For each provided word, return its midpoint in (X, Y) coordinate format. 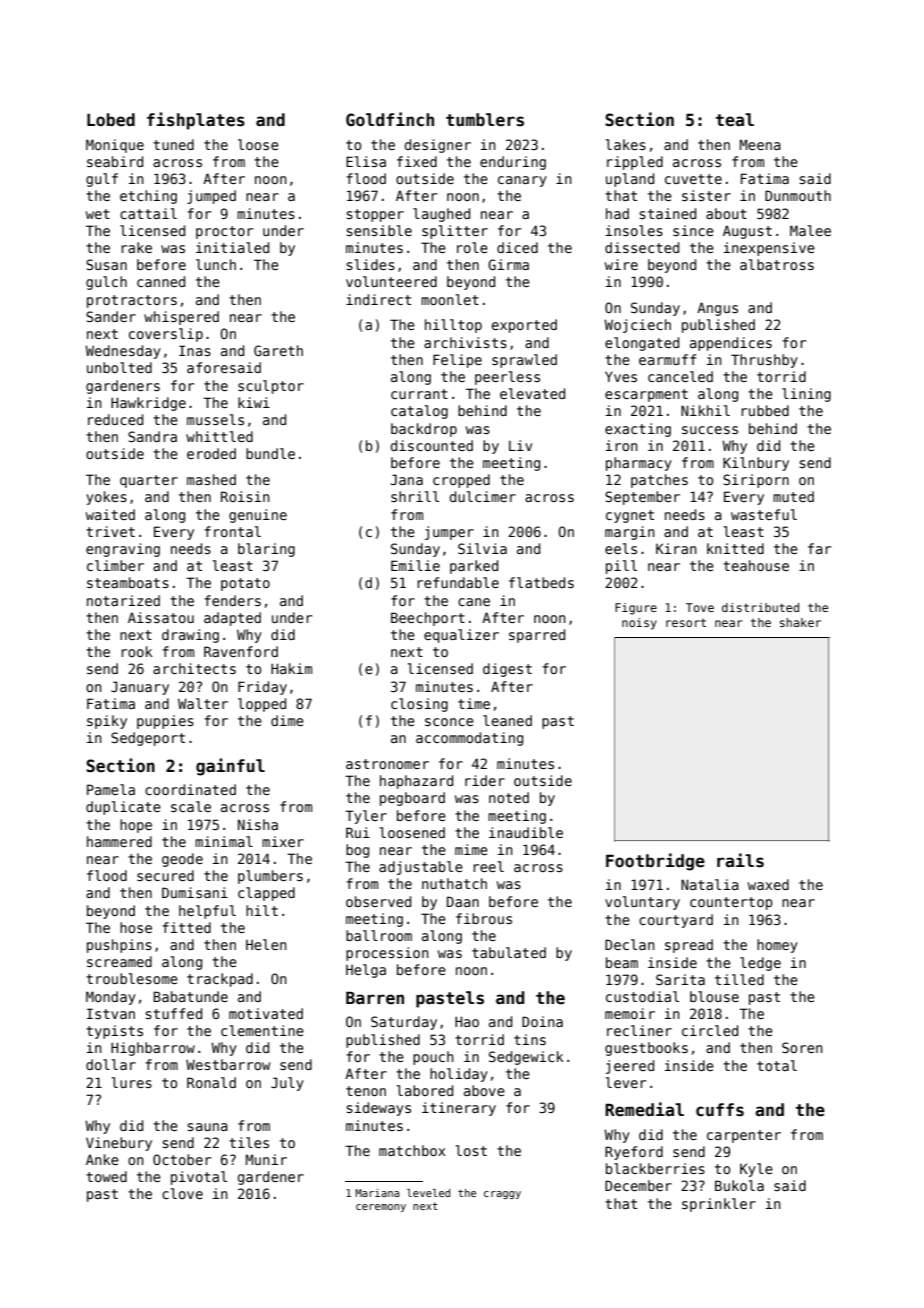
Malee (810, 230)
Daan (463, 901)
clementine (262, 1030)
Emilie (415, 565)
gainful (230, 767)
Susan (106, 264)
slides (370, 264)
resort (686, 623)
